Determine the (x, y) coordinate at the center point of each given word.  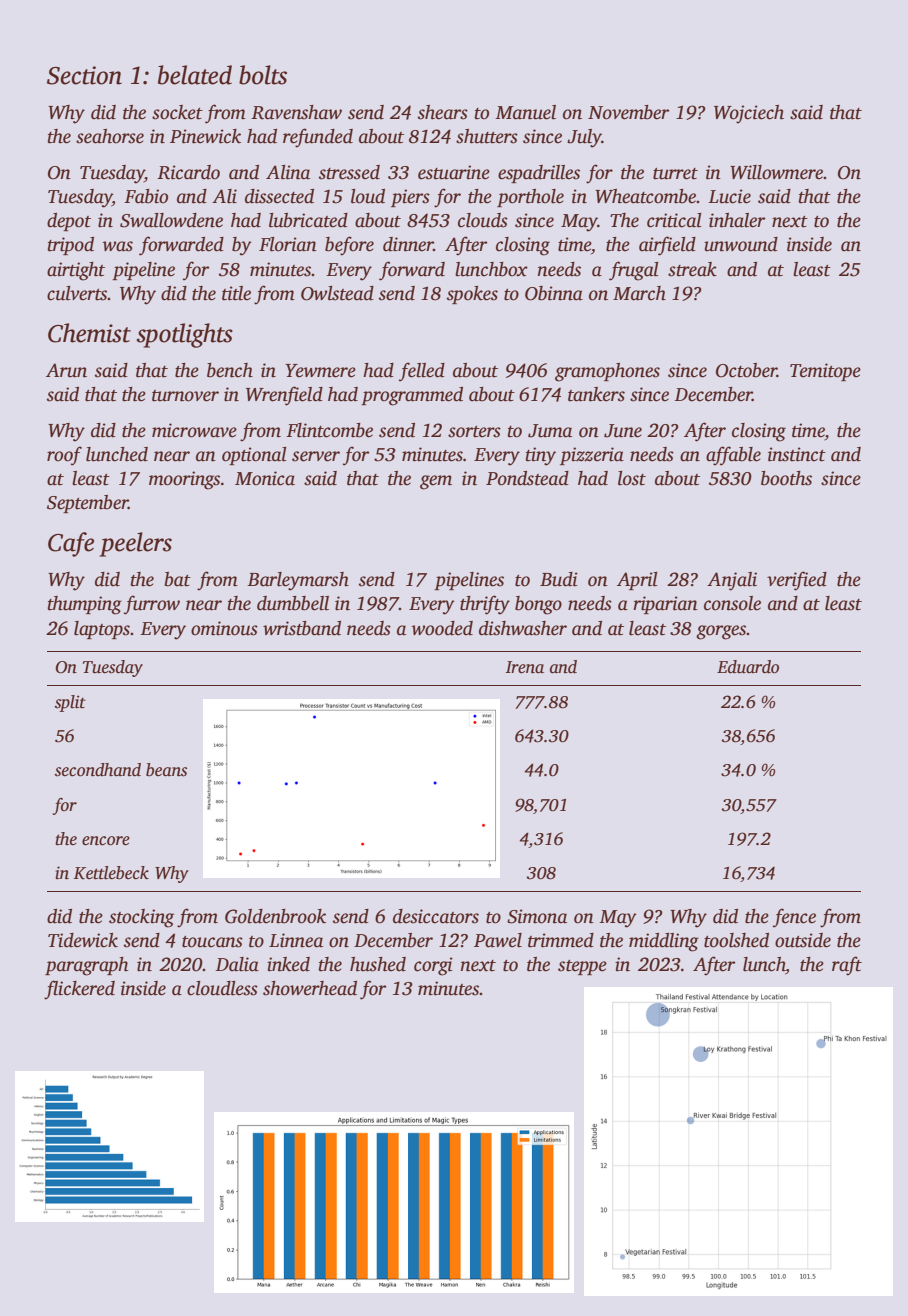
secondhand (98, 770)
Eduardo (748, 667)
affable (733, 456)
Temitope (825, 372)
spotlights (185, 335)
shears (443, 112)
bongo (538, 605)
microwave (194, 430)
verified (797, 581)
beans (166, 770)
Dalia (237, 964)
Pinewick (205, 136)
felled (422, 372)
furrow (152, 605)
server (316, 456)
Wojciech (749, 114)
